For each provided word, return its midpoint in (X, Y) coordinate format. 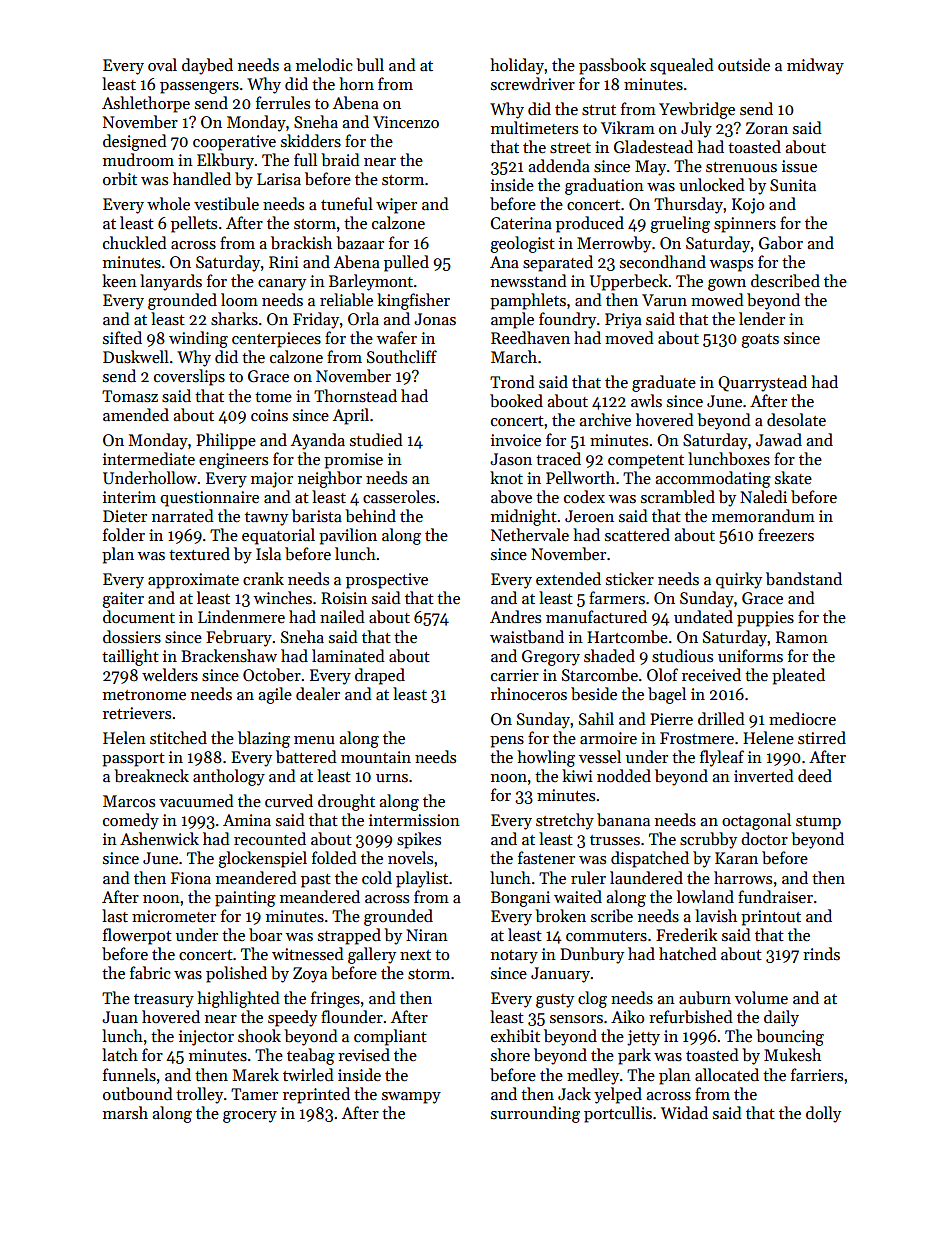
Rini (284, 262)
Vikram (628, 127)
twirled (308, 1074)
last (115, 915)
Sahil (596, 718)
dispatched (650, 859)
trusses (615, 840)
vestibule (226, 203)
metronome (144, 695)
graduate (664, 383)
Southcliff (402, 356)
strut (599, 110)
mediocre (802, 718)
